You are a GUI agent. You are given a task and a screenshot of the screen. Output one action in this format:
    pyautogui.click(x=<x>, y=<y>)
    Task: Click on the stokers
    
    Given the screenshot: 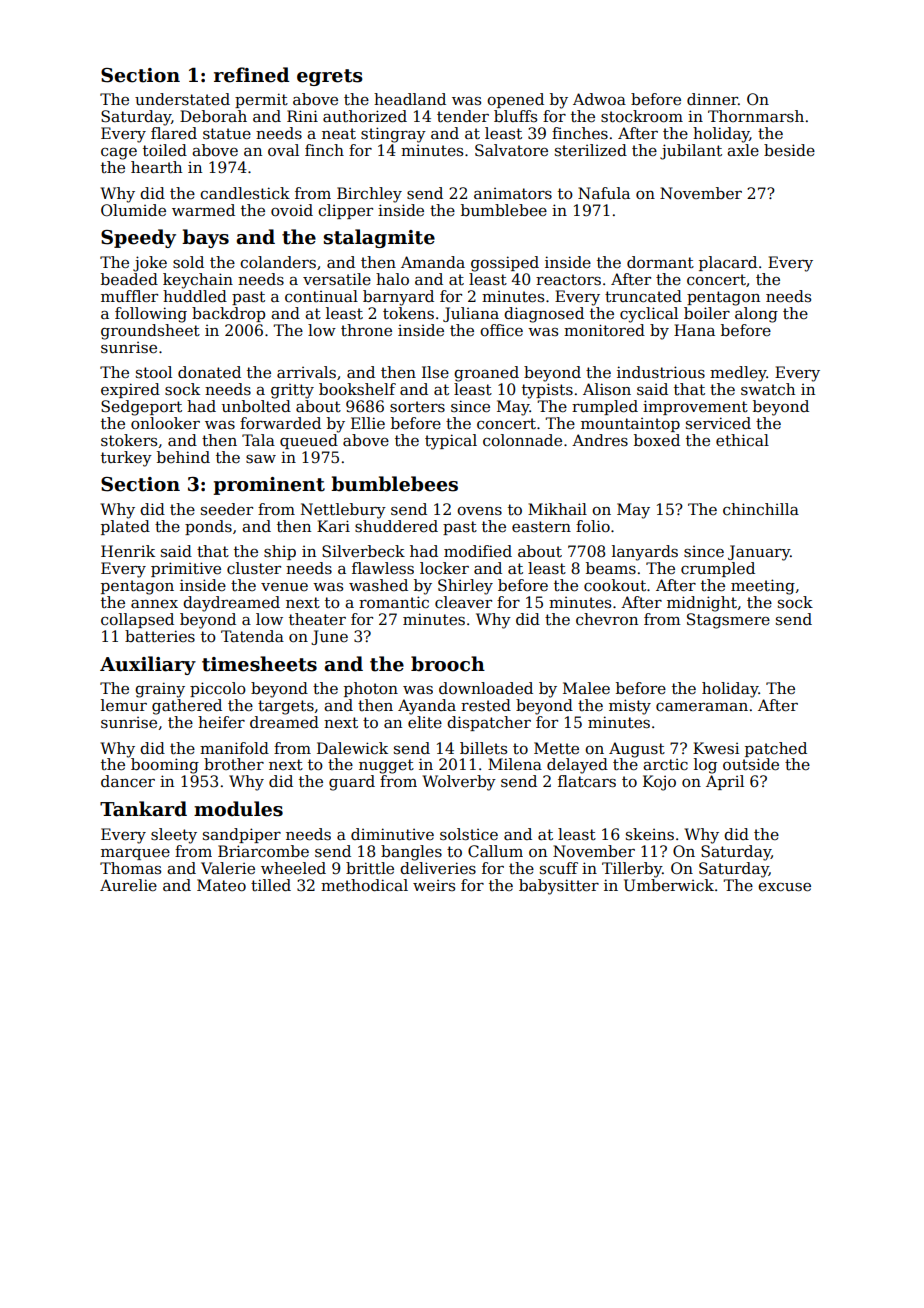 What is the action you would take?
    pyautogui.click(x=129, y=440)
